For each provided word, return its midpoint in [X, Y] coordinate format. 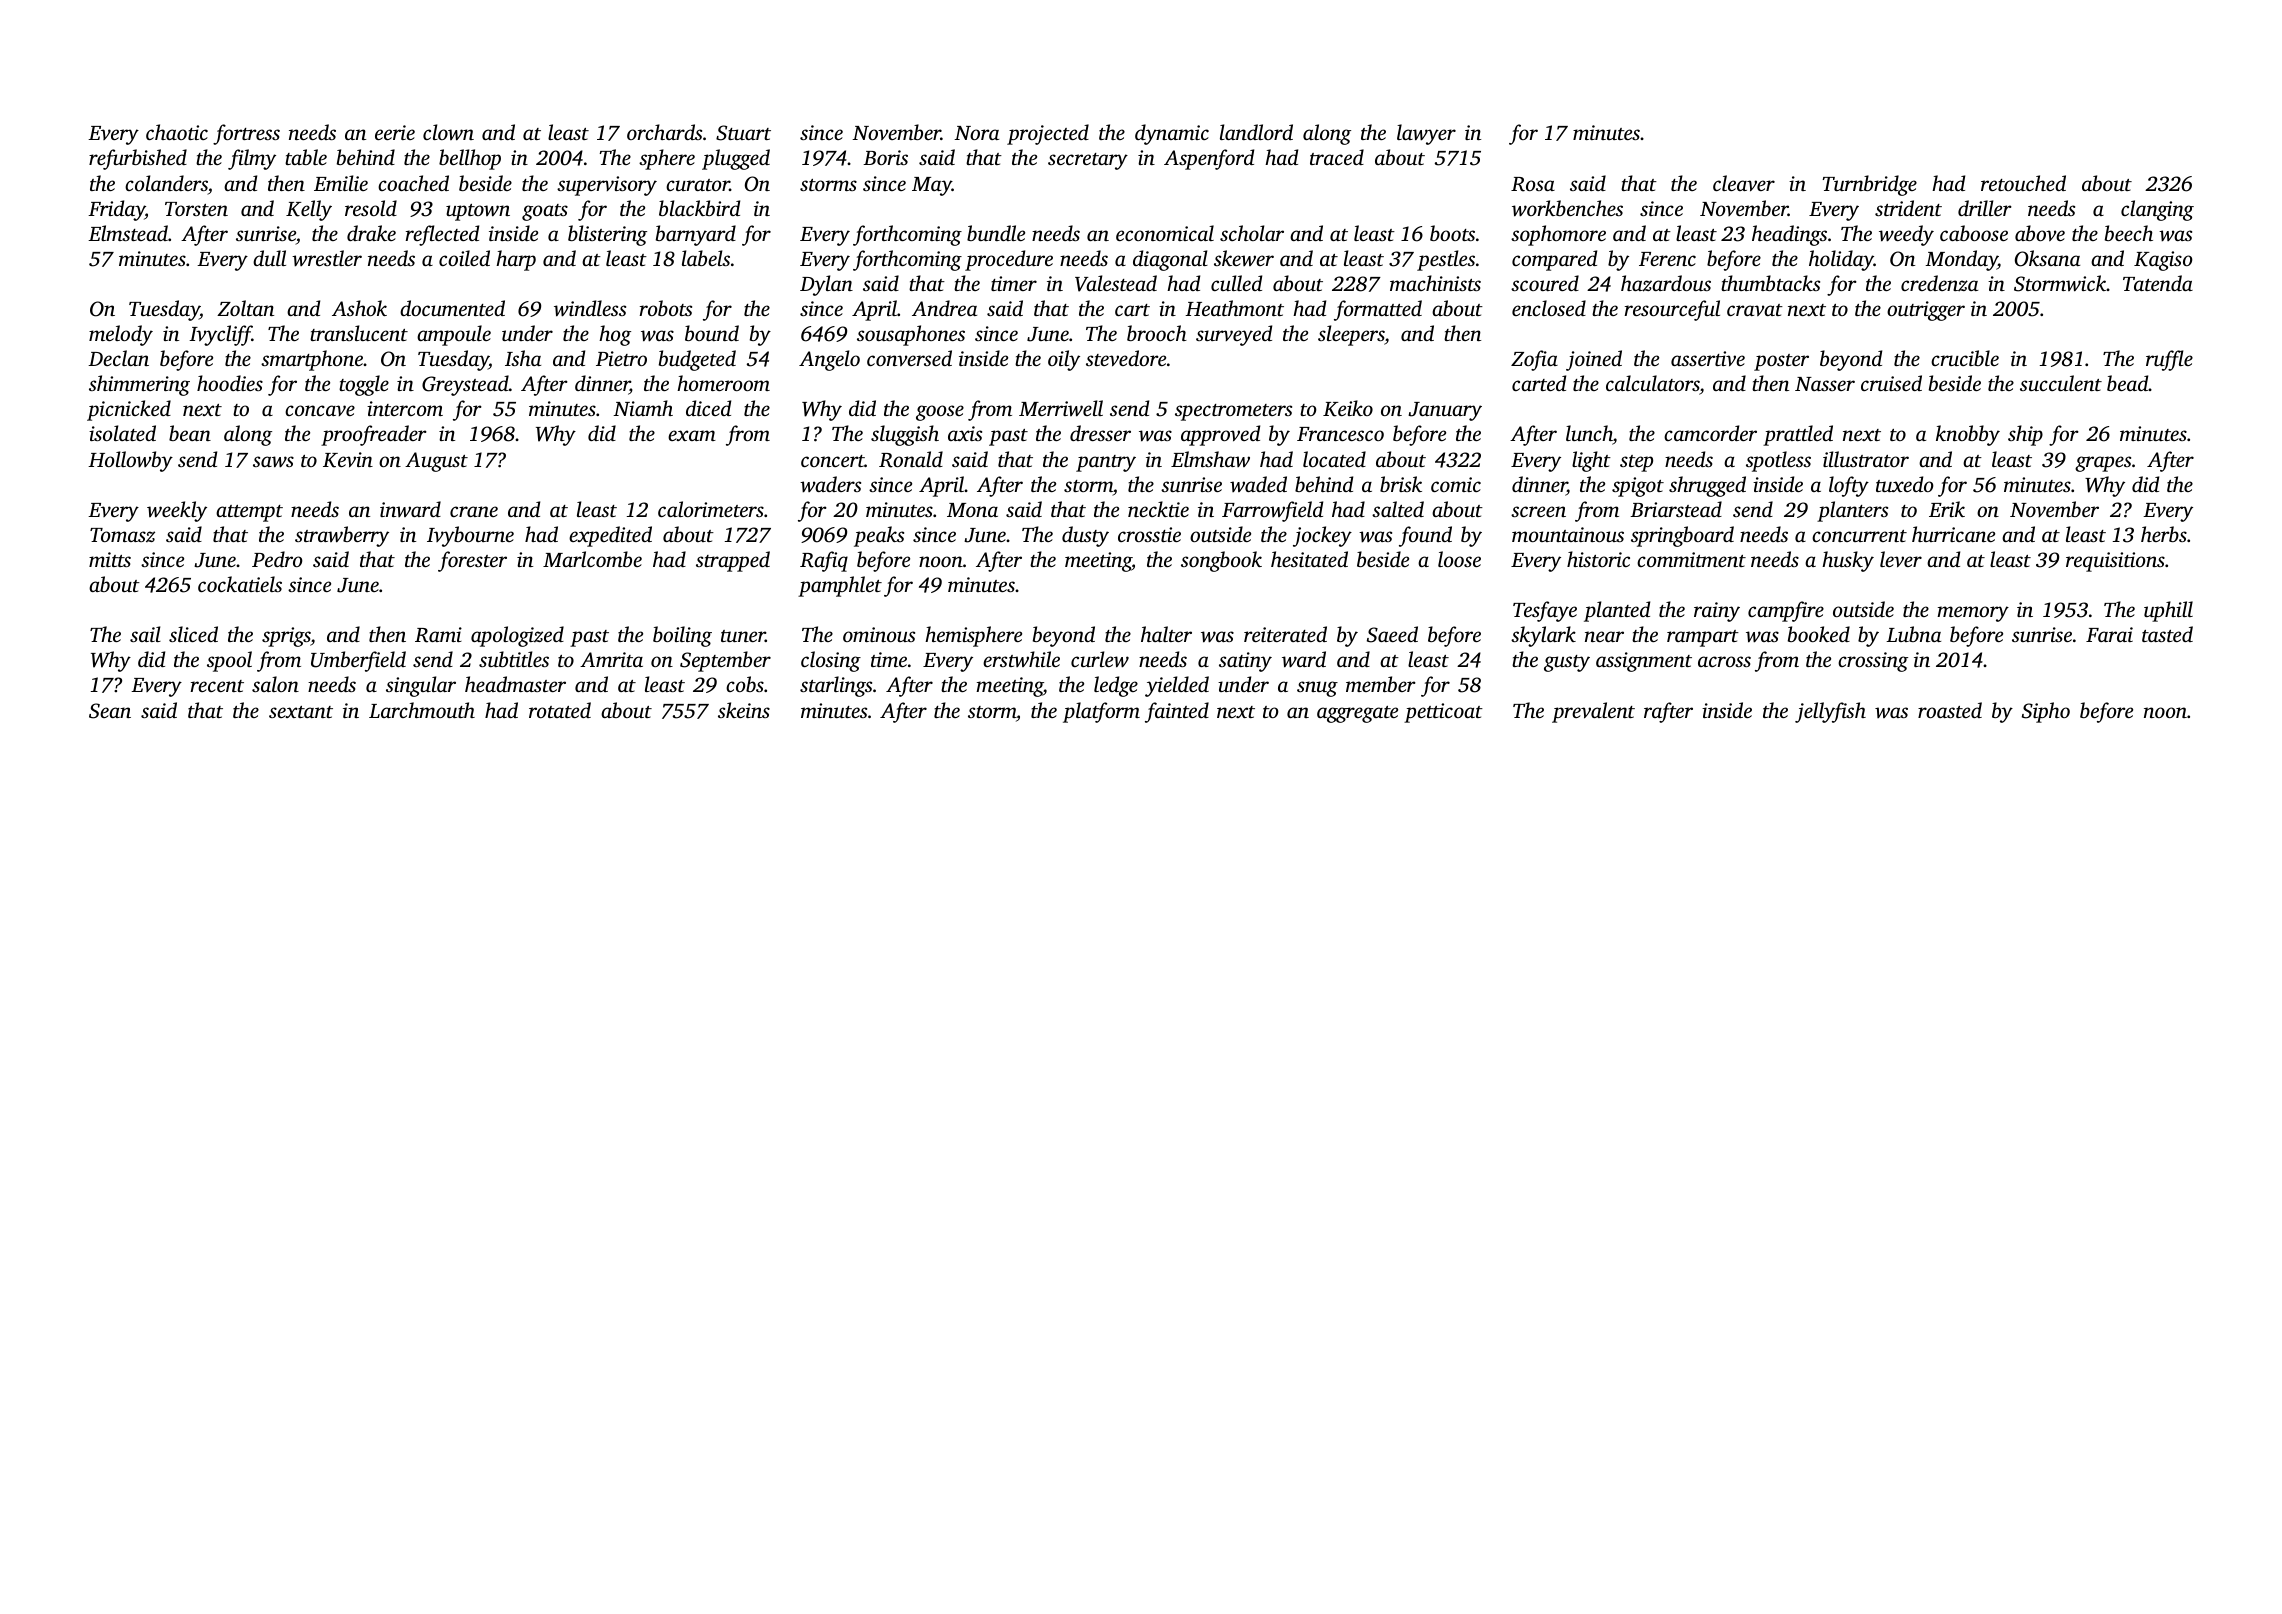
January [1445, 411]
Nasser [1825, 384]
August [436, 462]
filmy [252, 159]
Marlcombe [592, 559]
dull [269, 258]
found [1425, 536]
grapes [2103, 464]
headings [1789, 235]
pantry [1106, 463]
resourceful [1672, 310]
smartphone [312, 360]
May [932, 186]
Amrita [611, 659]
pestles [1446, 260]
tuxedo [1905, 484]
